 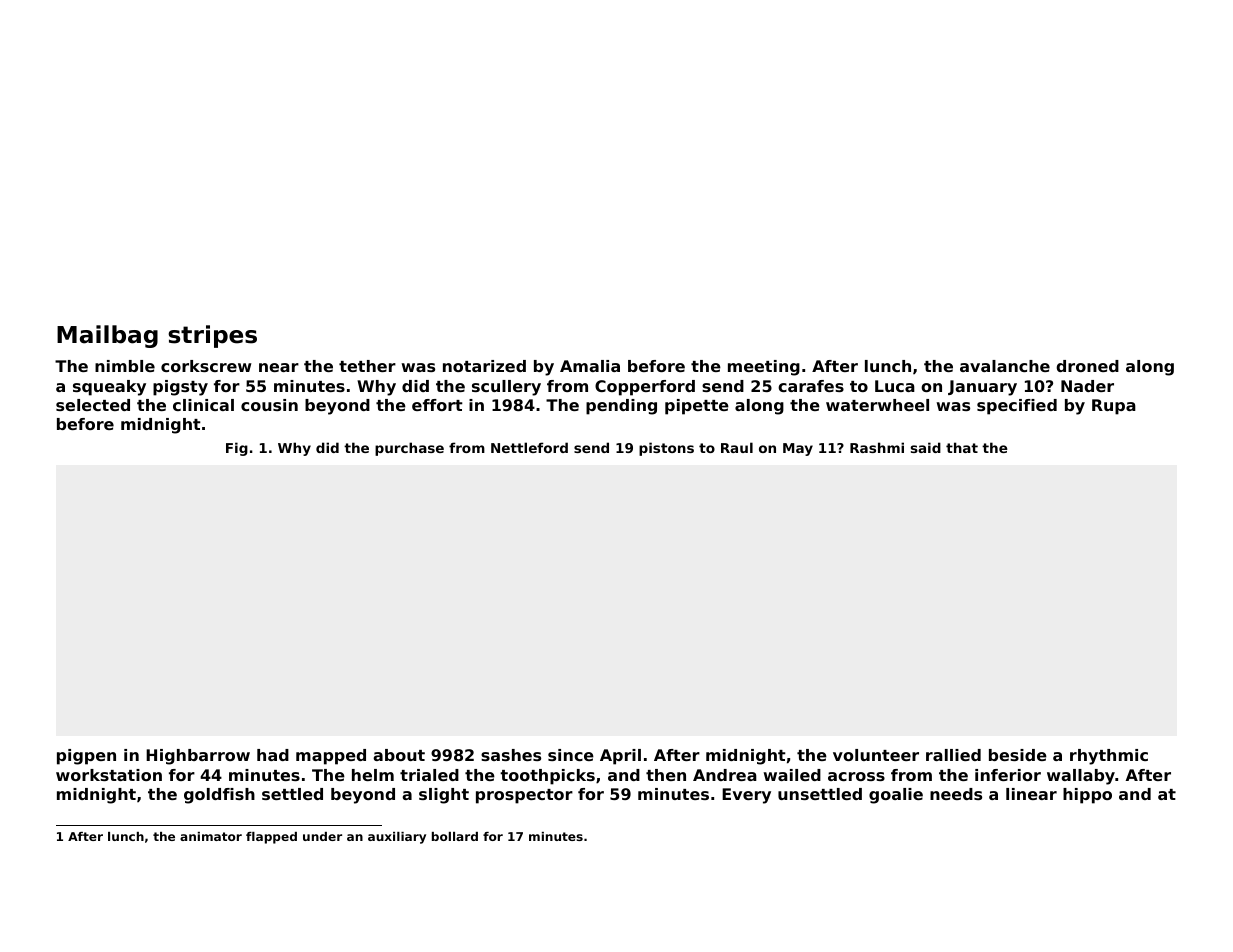 What do you see at coordinates (529, 447) in the document?
I see `Nettleford` at bounding box center [529, 447].
